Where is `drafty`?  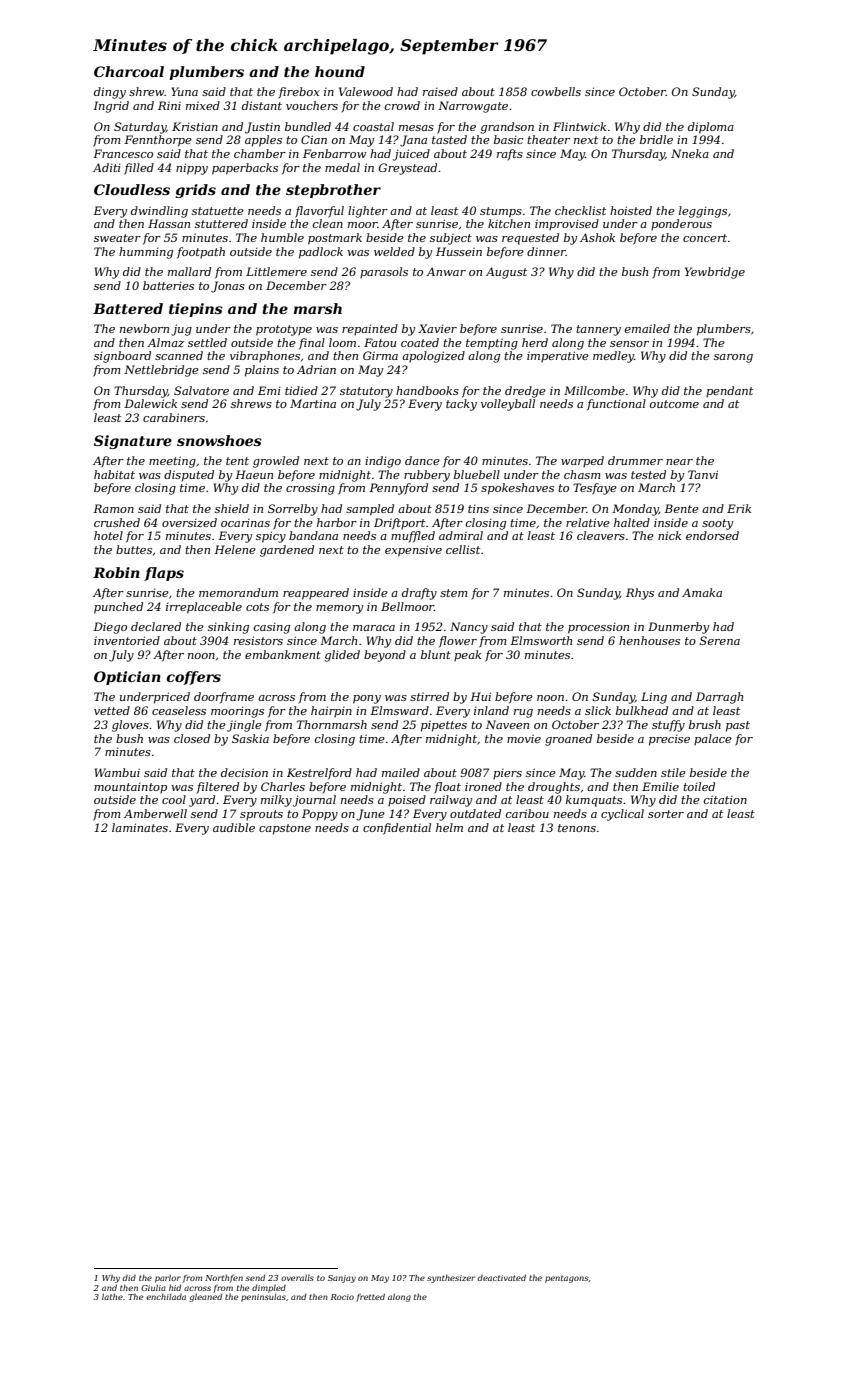 drafty is located at coordinates (419, 594).
